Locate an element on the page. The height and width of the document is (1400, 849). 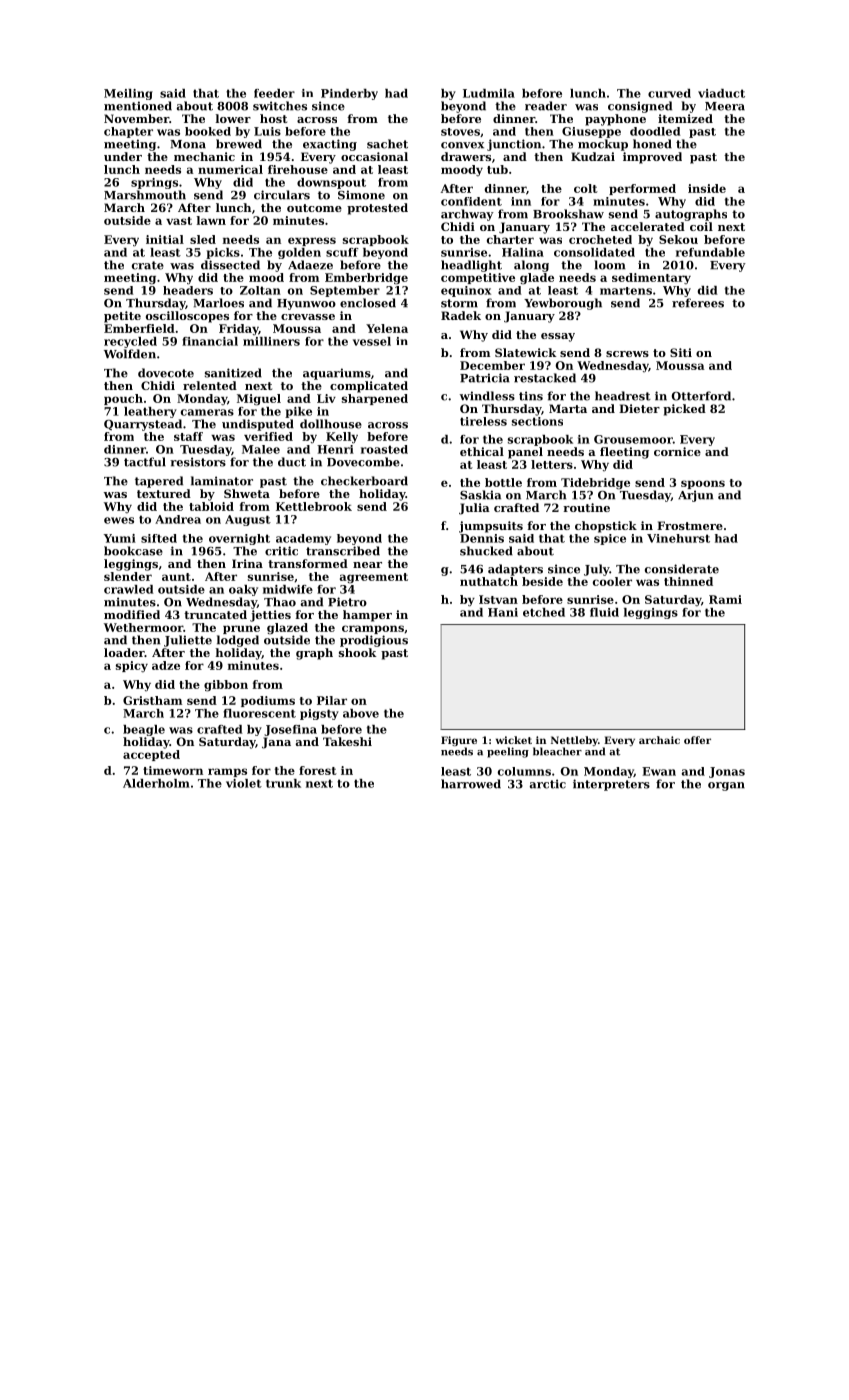
beagle is located at coordinates (144, 730).
